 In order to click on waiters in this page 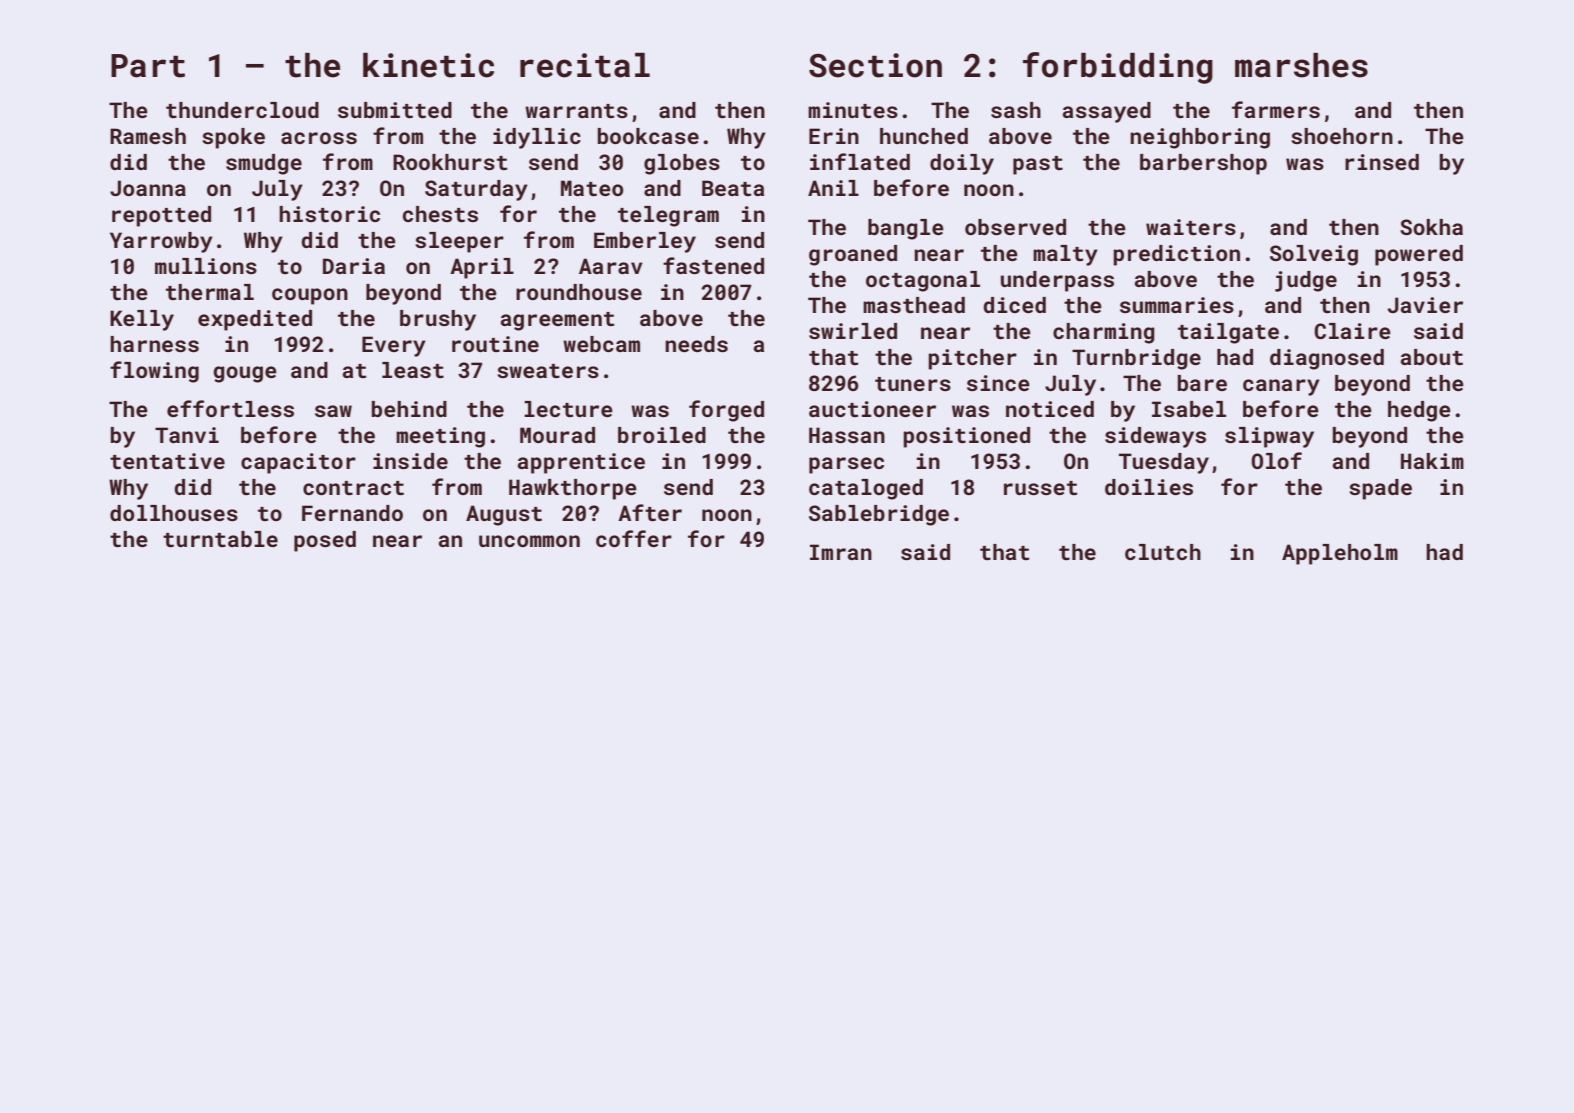, I will do `click(1191, 227)`.
